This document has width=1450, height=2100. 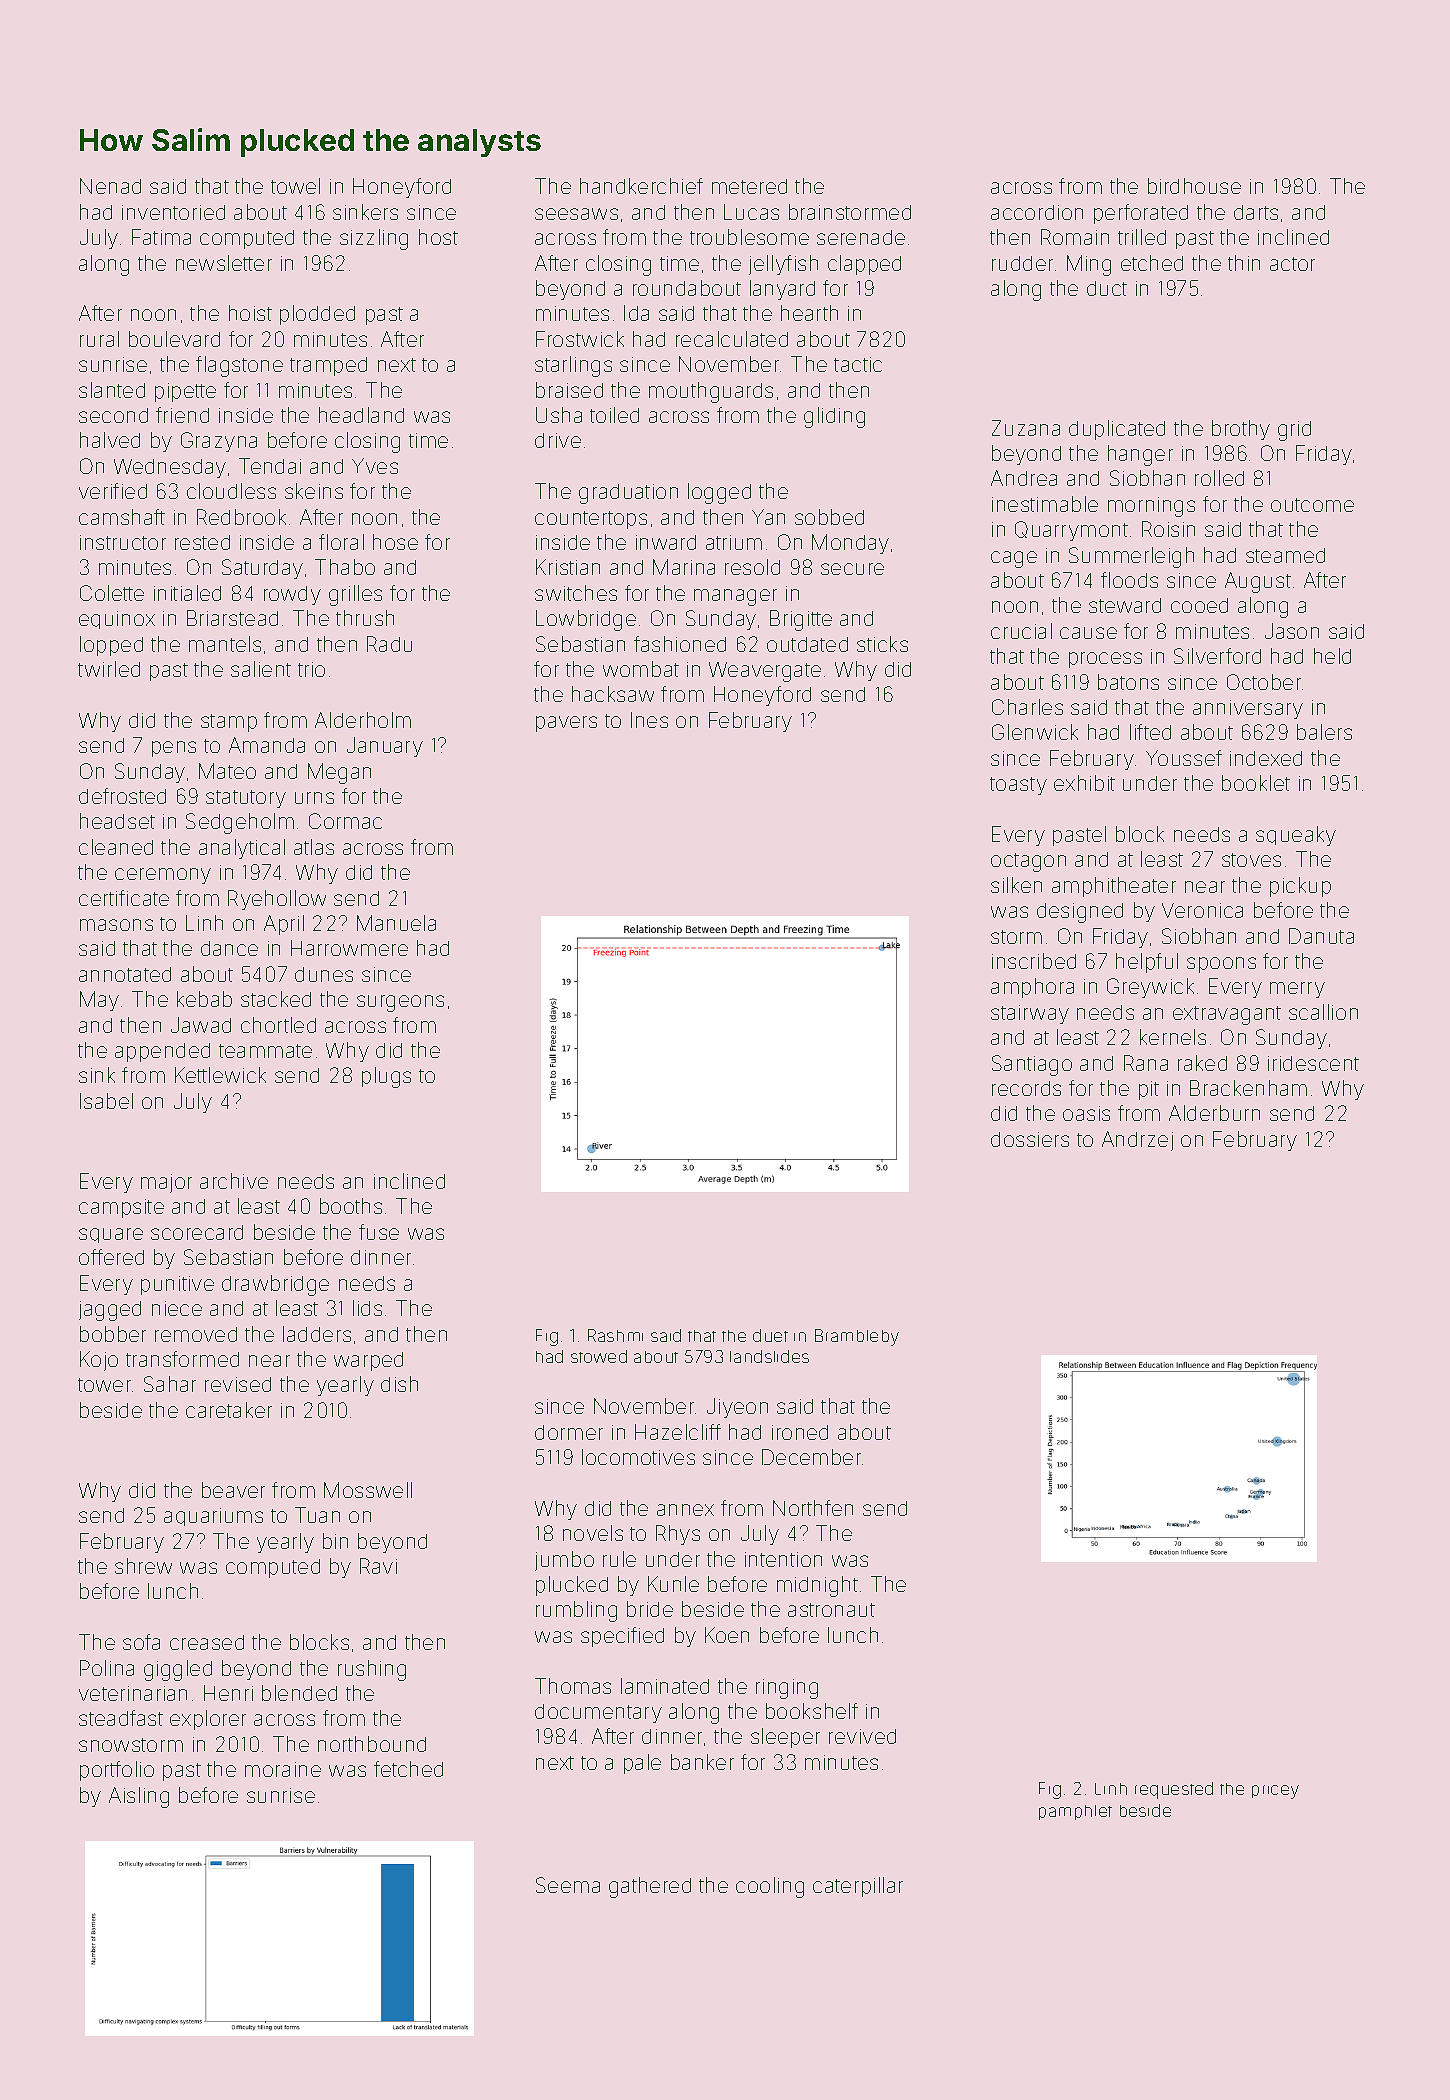 What do you see at coordinates (857, 1337) in the document?
I see `Brambleby` at bounding box center [857, 1337].
